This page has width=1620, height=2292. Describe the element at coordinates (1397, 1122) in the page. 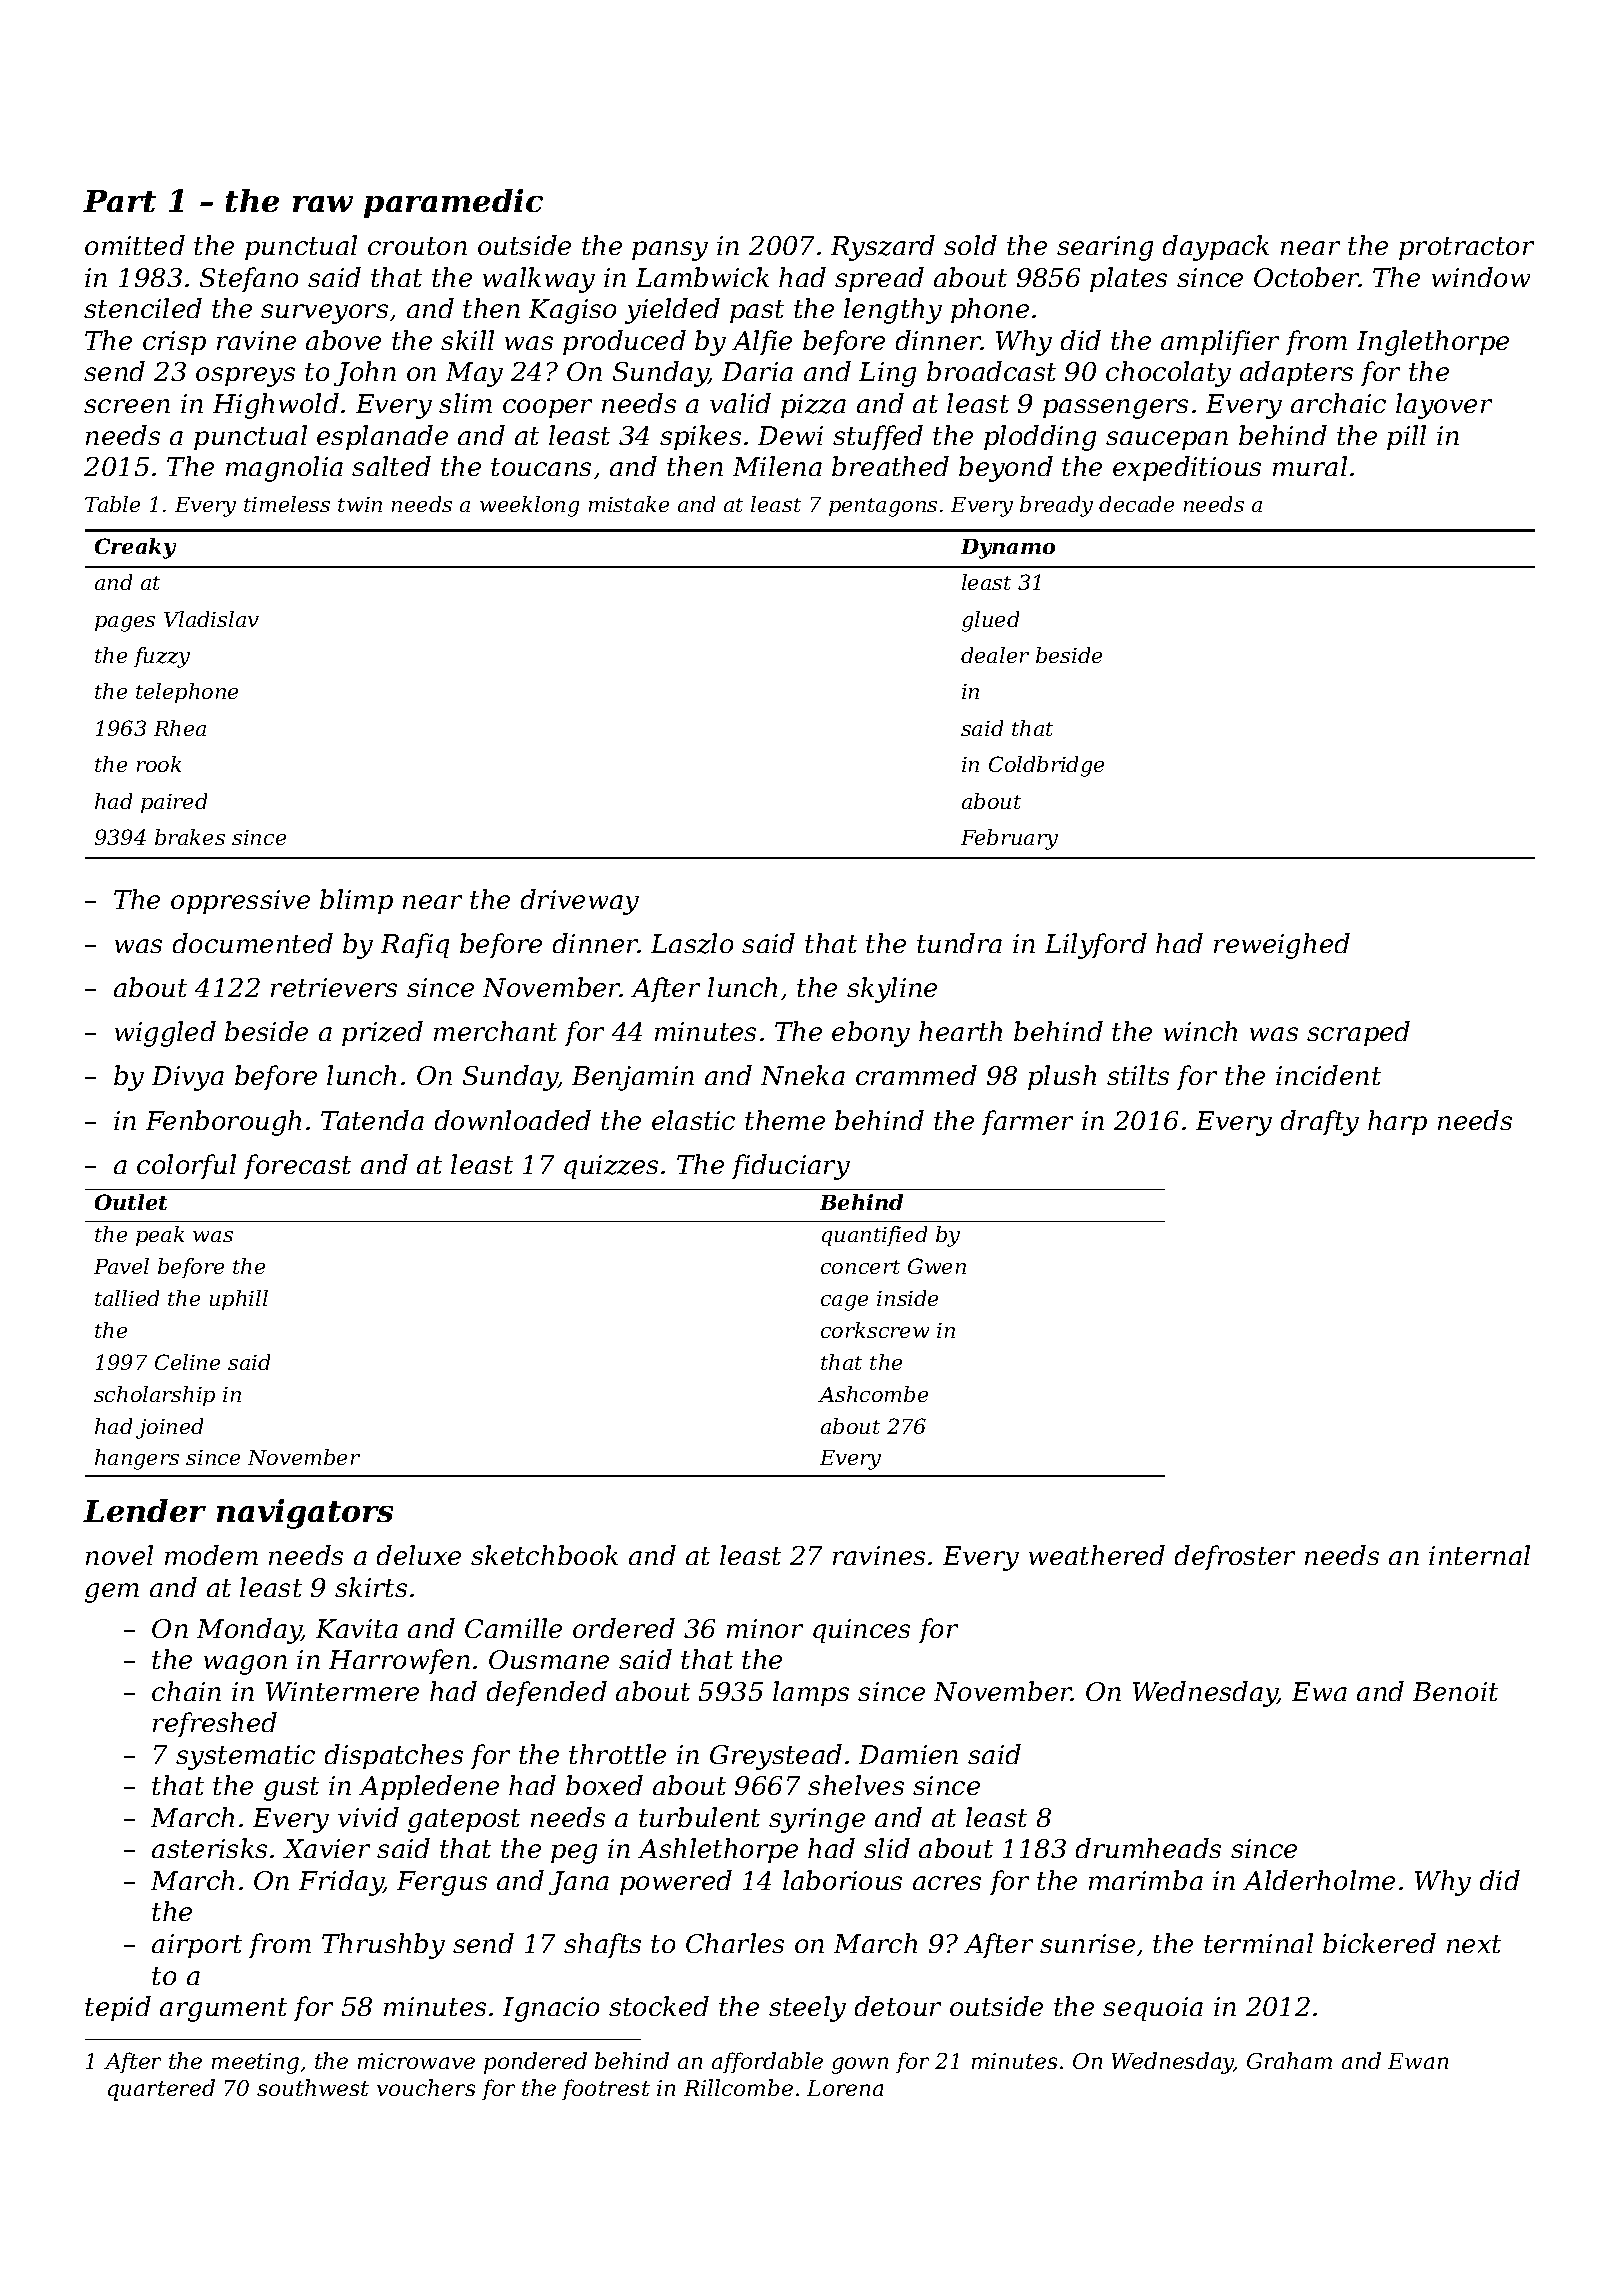

I see `harp` at that location.
